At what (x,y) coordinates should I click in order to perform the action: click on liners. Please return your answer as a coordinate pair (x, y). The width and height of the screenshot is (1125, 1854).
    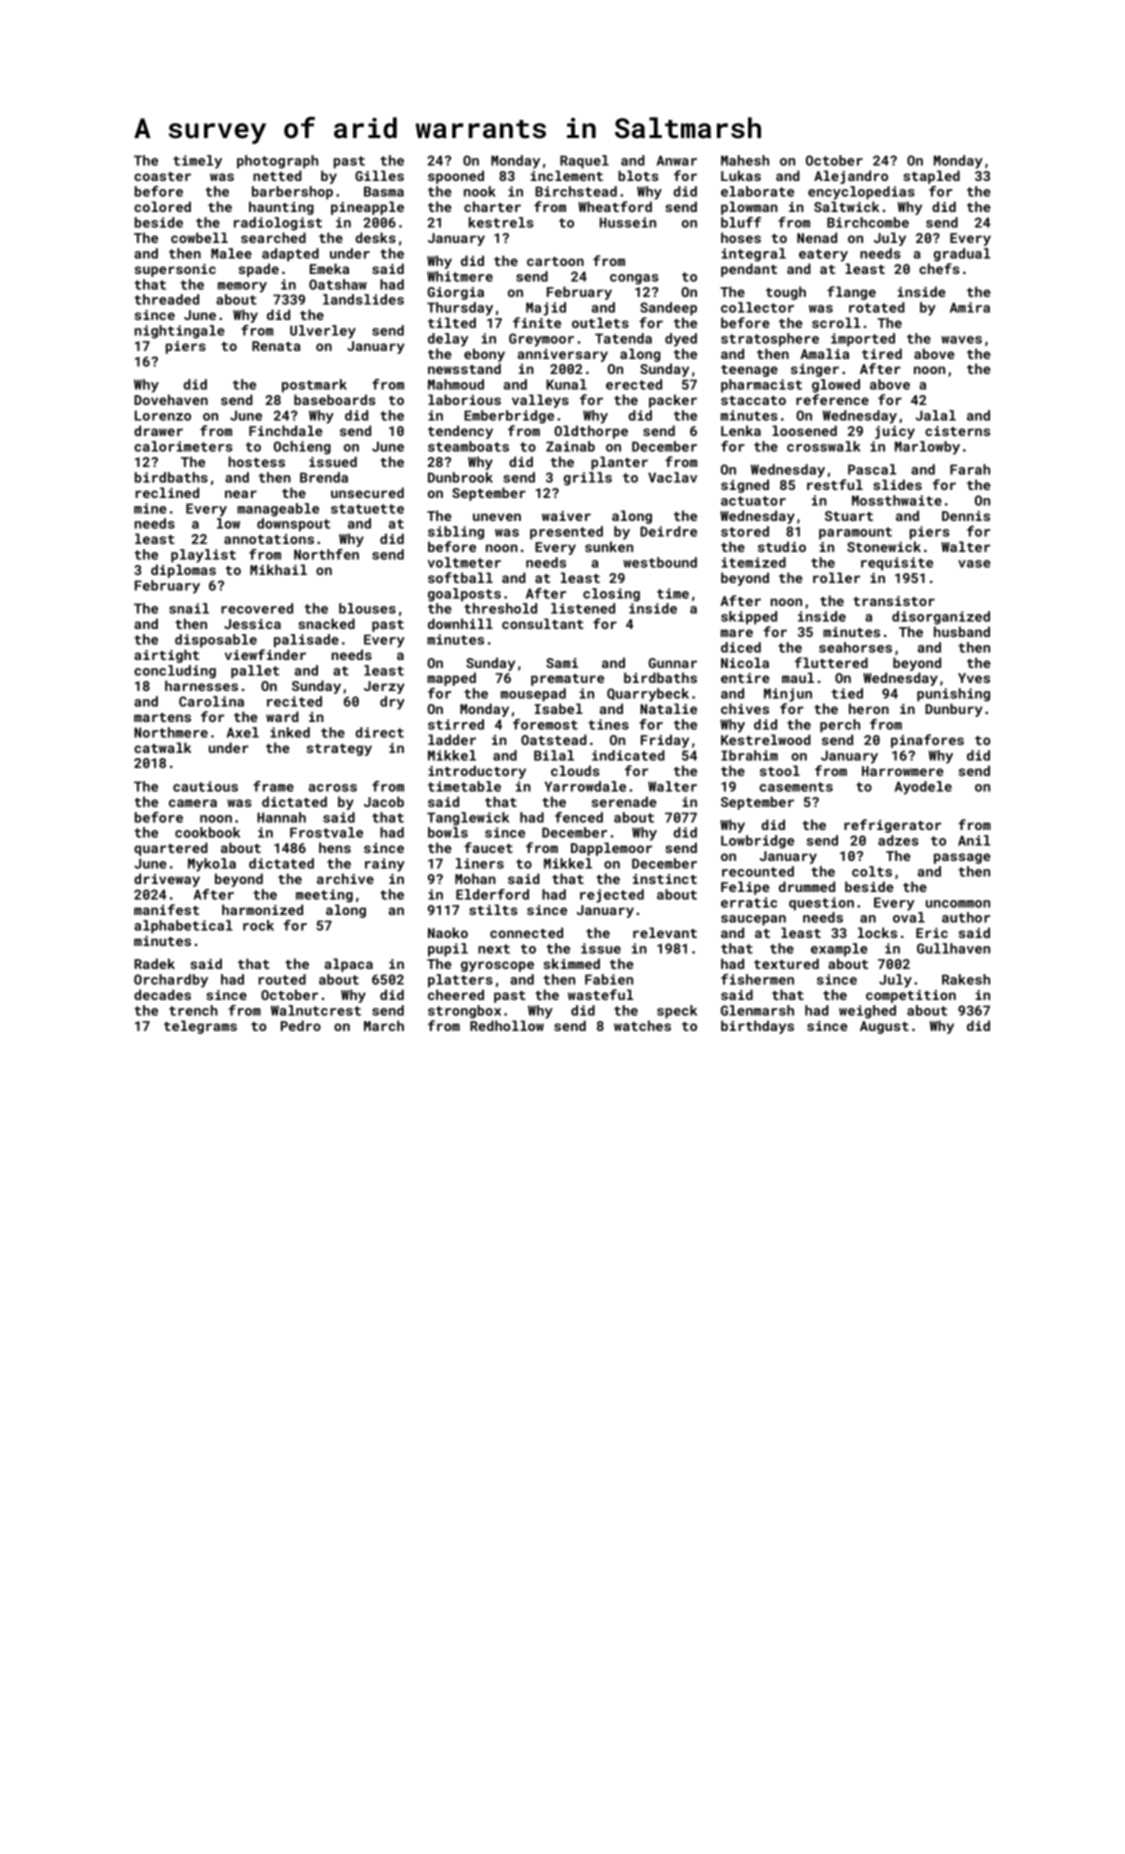
    Looking at the image, I should click on (480, 863).
